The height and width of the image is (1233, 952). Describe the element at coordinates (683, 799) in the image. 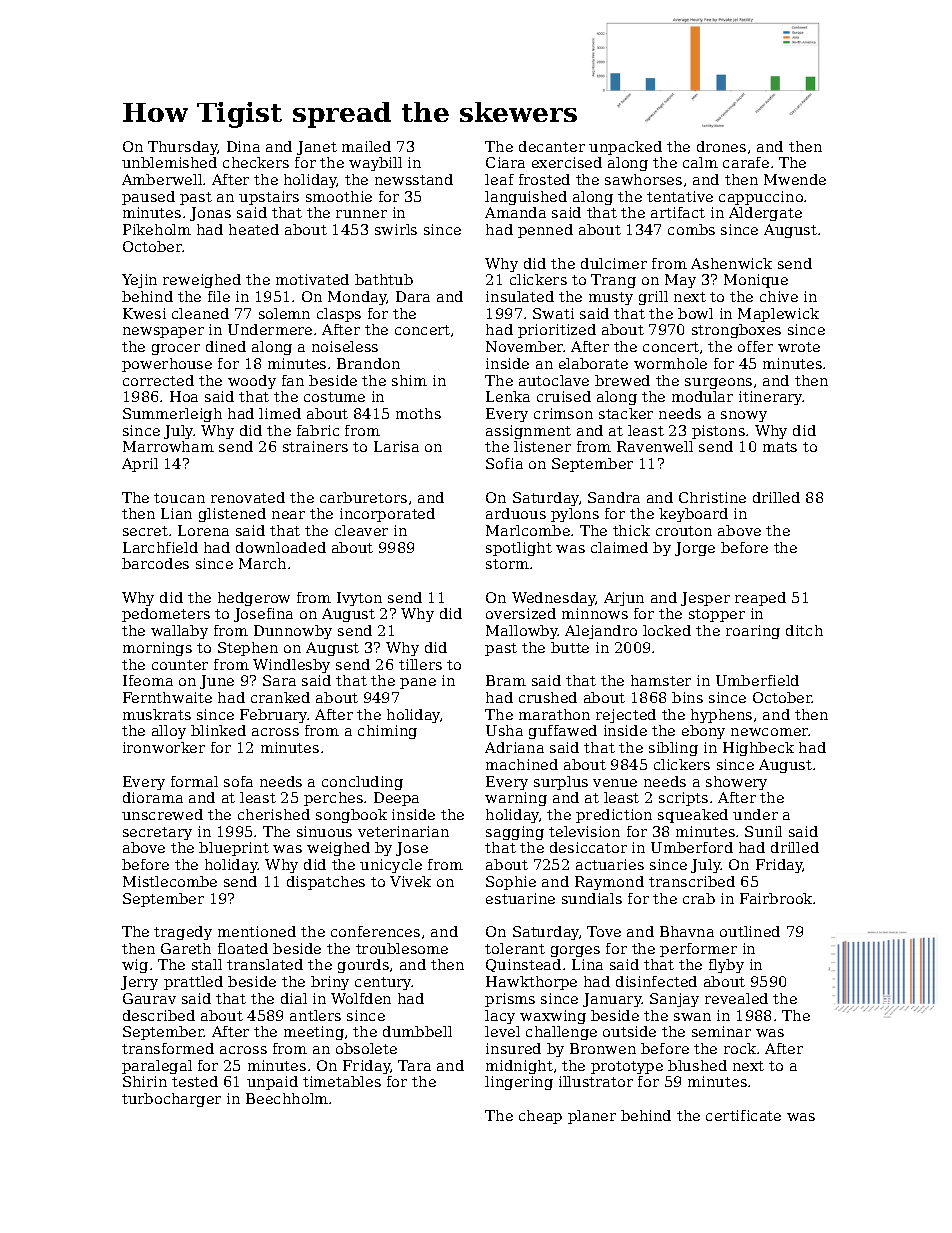

I see `scripts` at that location.
